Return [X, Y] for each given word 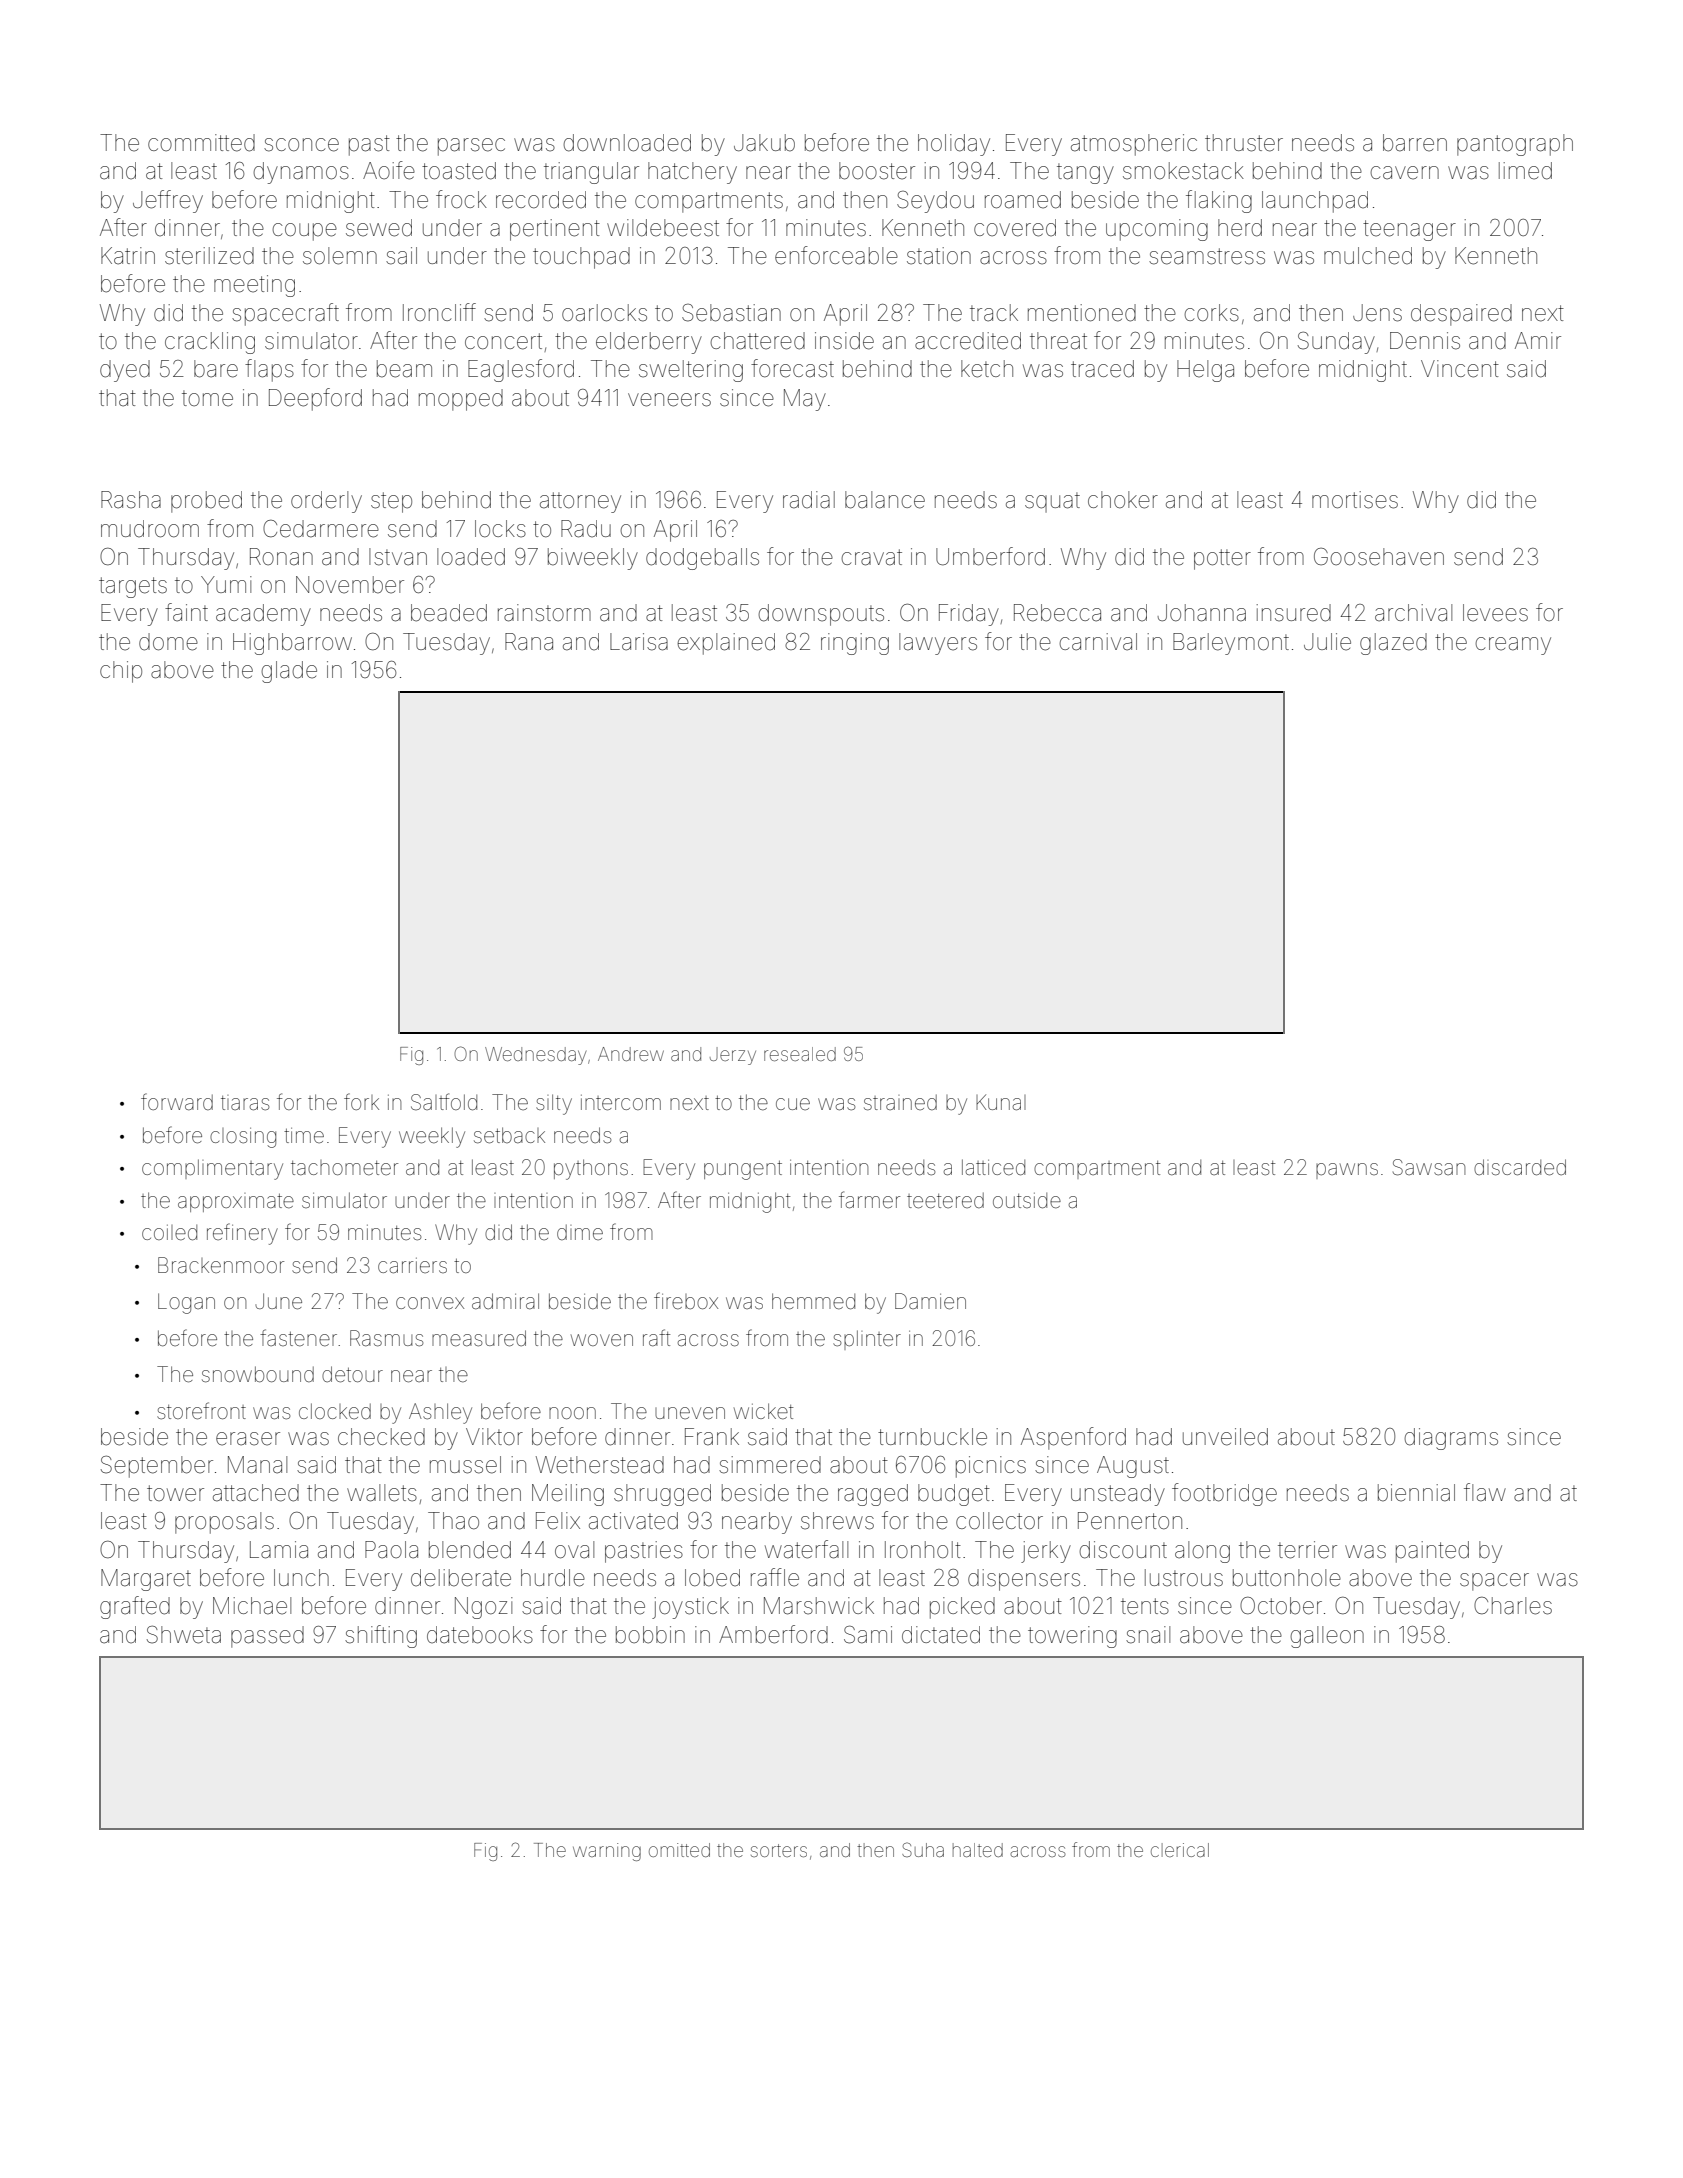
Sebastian [731, 313]
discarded [1520, 1167]
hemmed [813, 1301]
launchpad [1315, 202]
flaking [1219, 201]
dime [580, 1232]
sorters [779, 1850]
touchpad [581, 258]
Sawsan [1429, 1167]
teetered [945, 1201]
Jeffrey [168, 201]
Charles [1513, 1606]
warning [607, 1852]
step [391, 502]
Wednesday [535, 1056]
